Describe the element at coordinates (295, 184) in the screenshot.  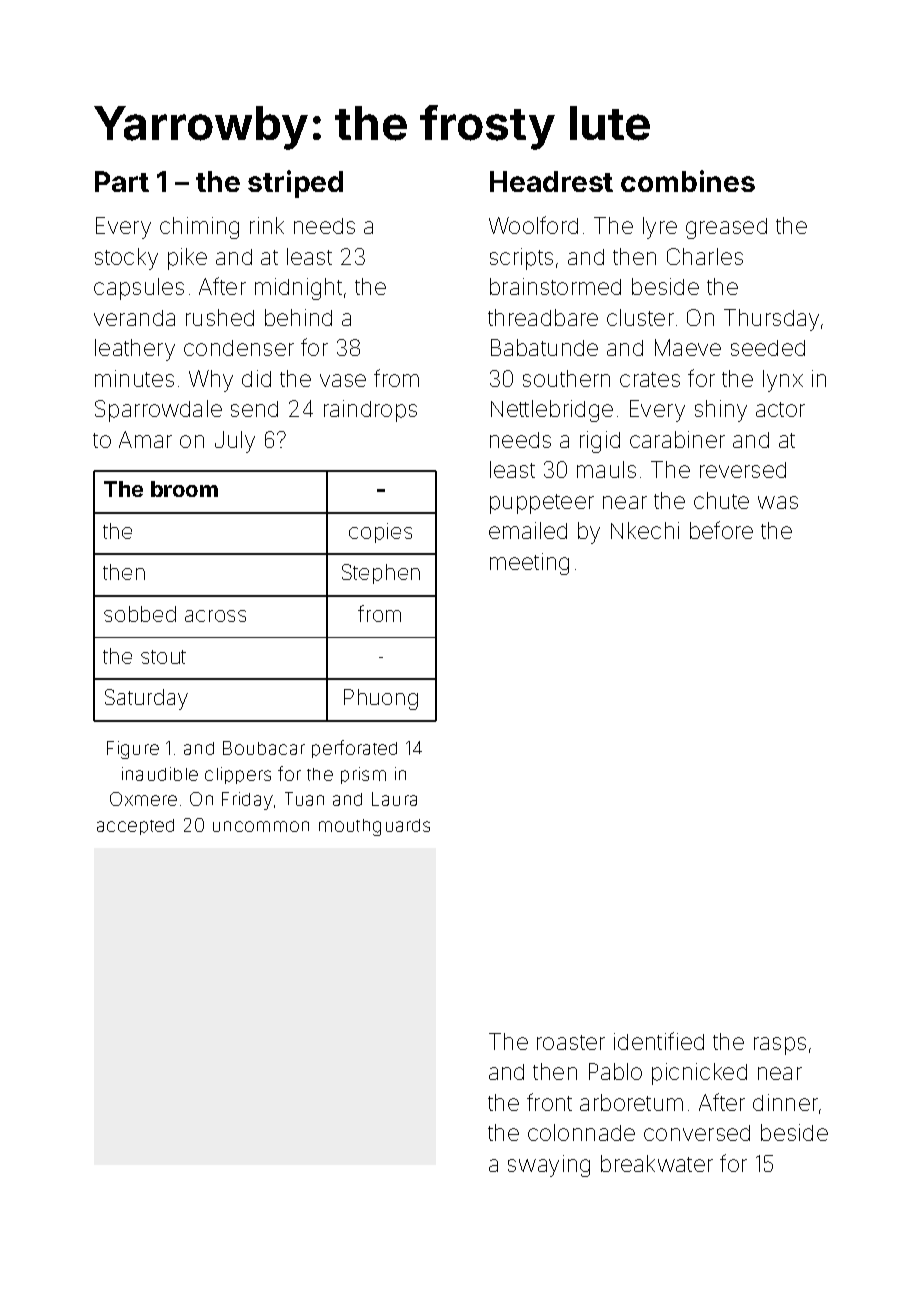
I see `striped` at that location.
